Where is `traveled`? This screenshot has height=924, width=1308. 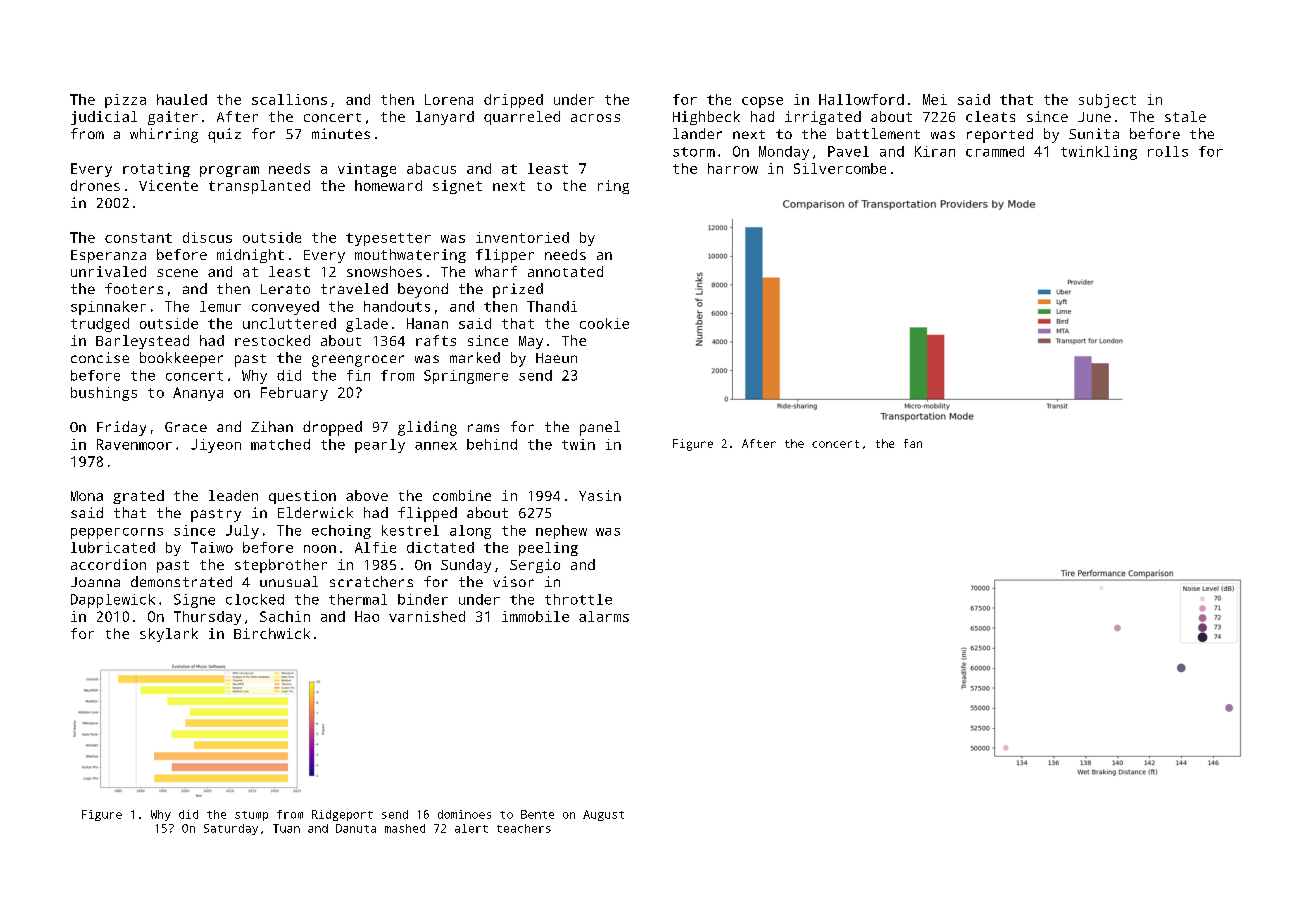
traveled is located at coordinates (354, 288).
